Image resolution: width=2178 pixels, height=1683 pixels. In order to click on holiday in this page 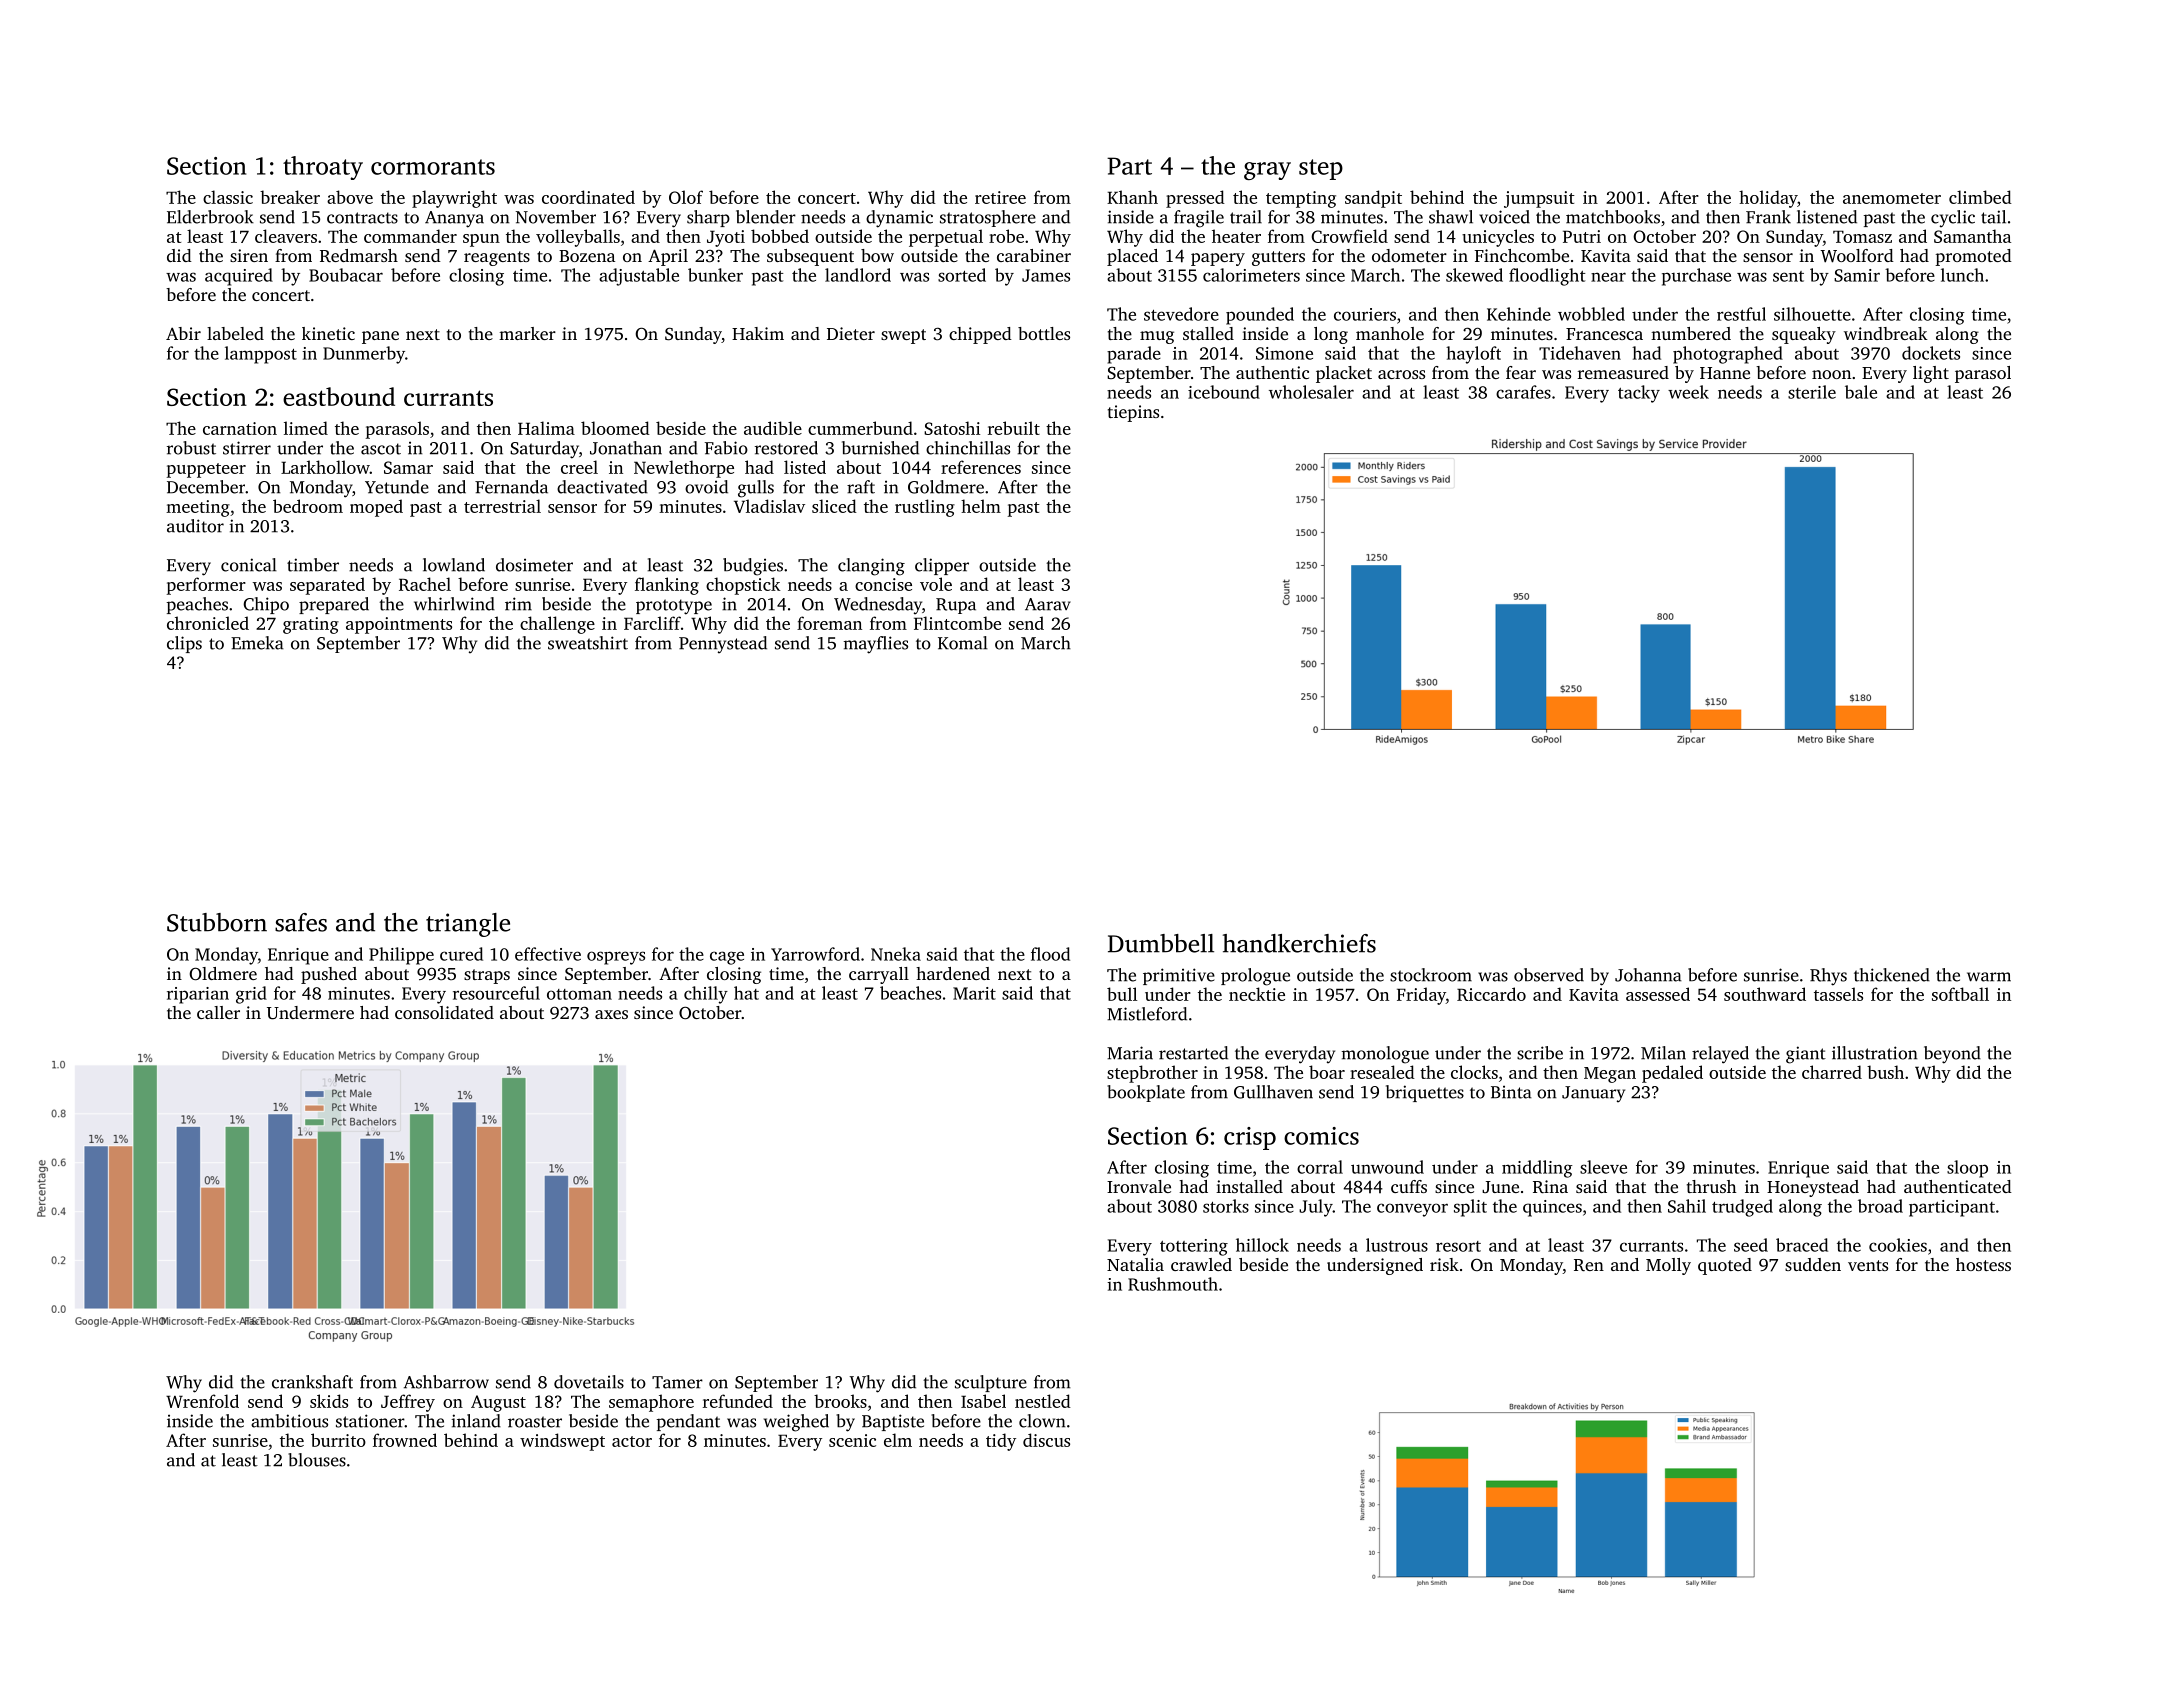, I will do `click(1768, 199)`.
